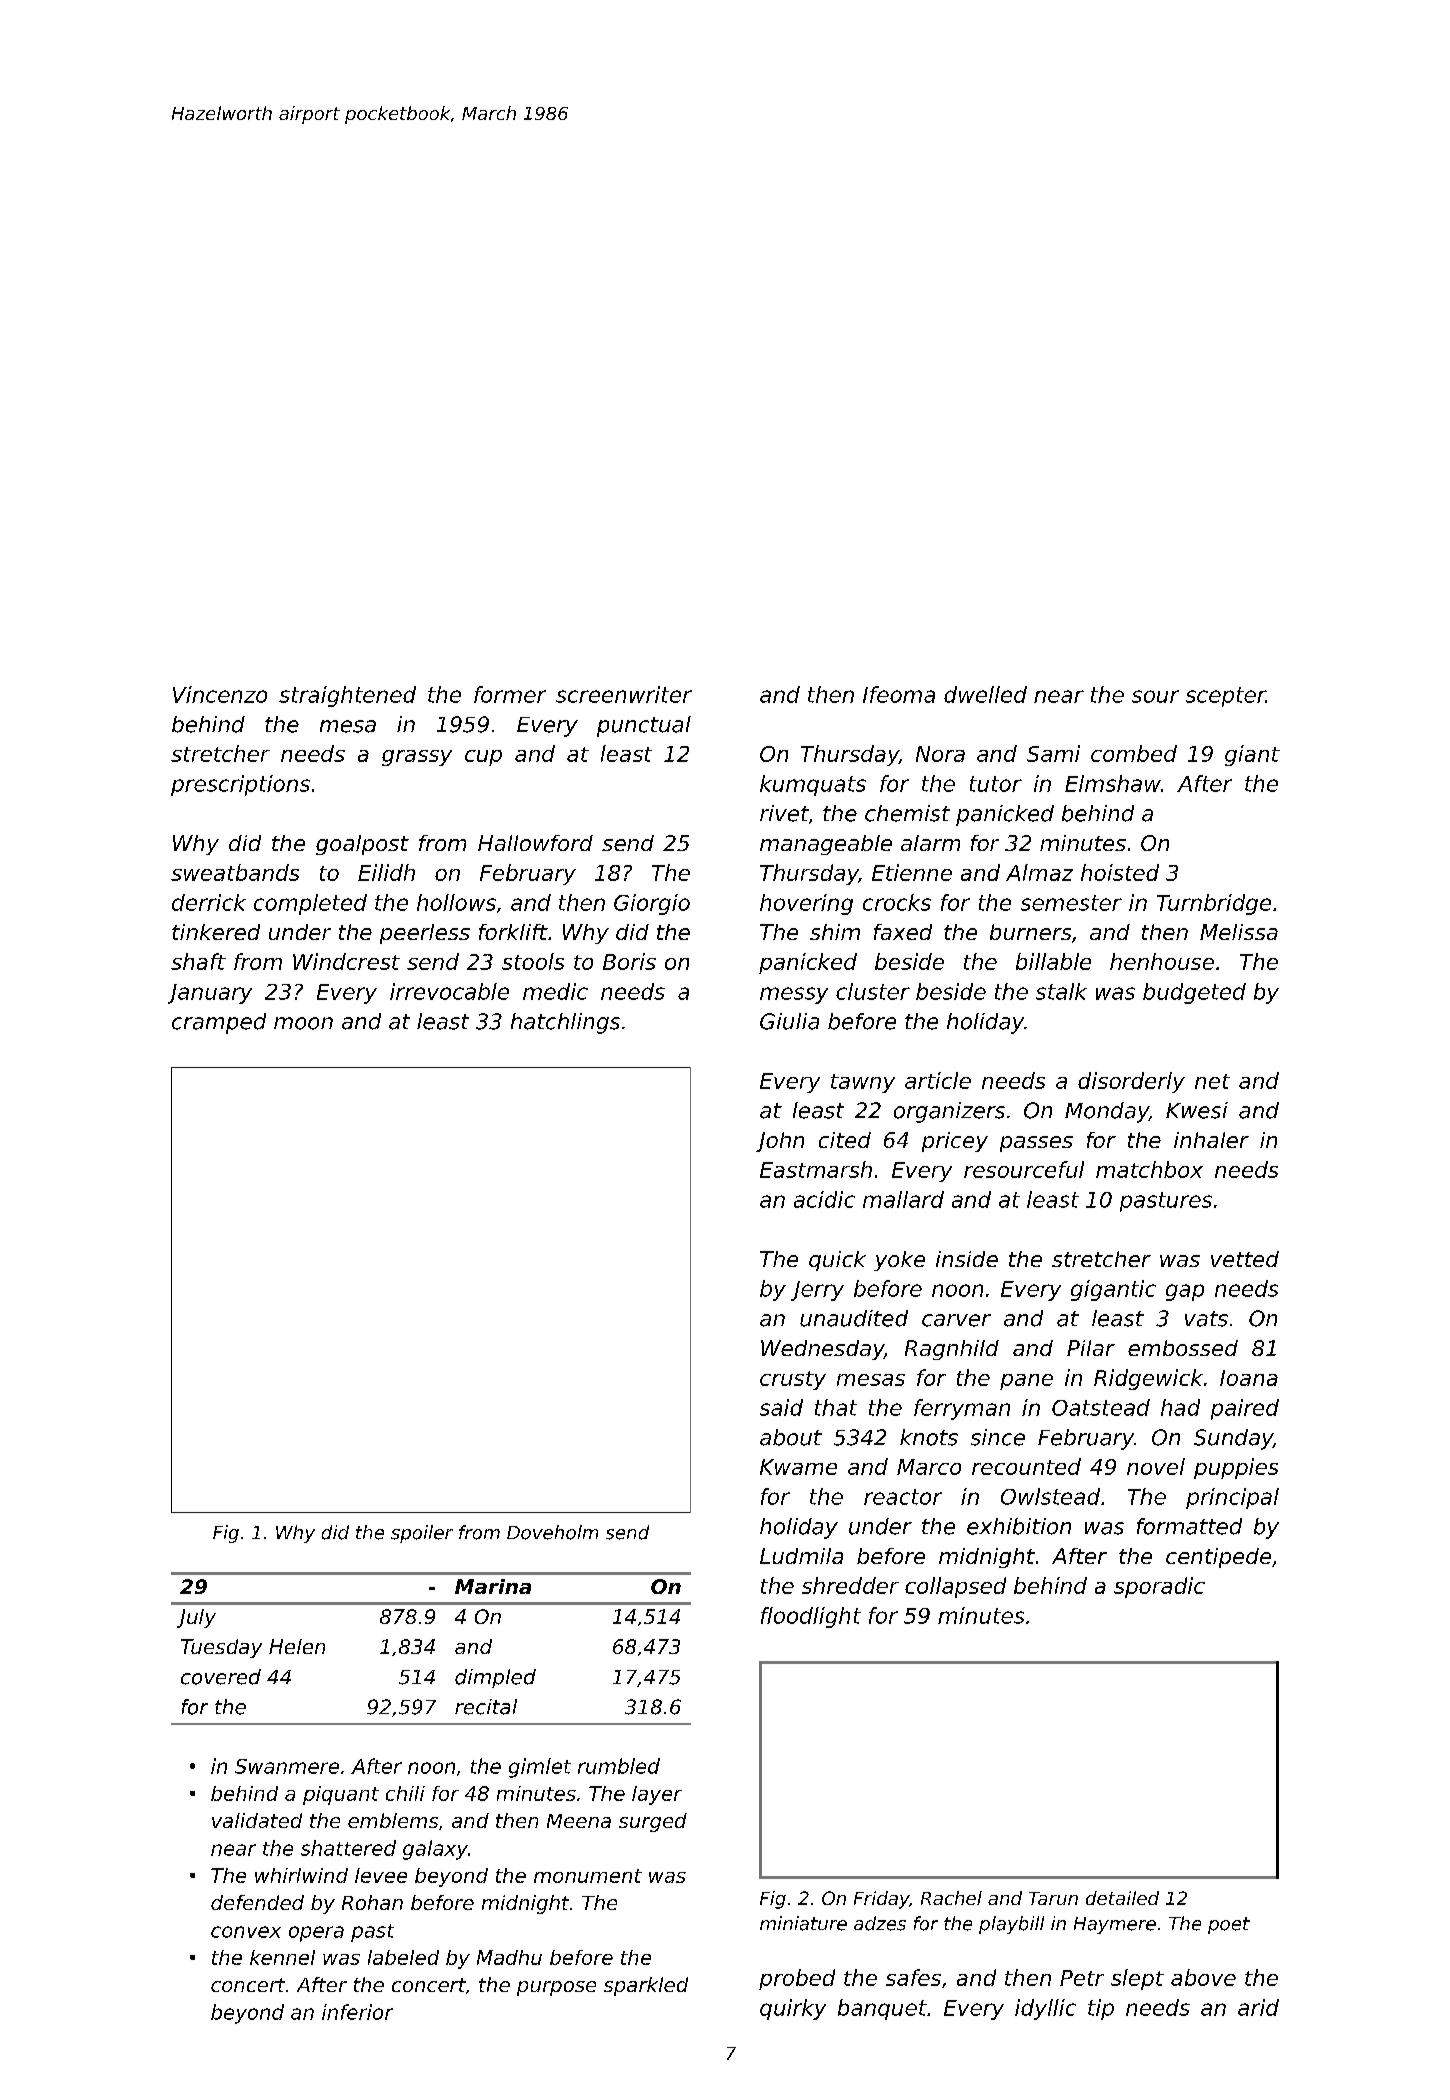  What do you see at coordinates (798, 1467) in the screenshot?
I see `Kwame` at bounding box center [798, 1467].
